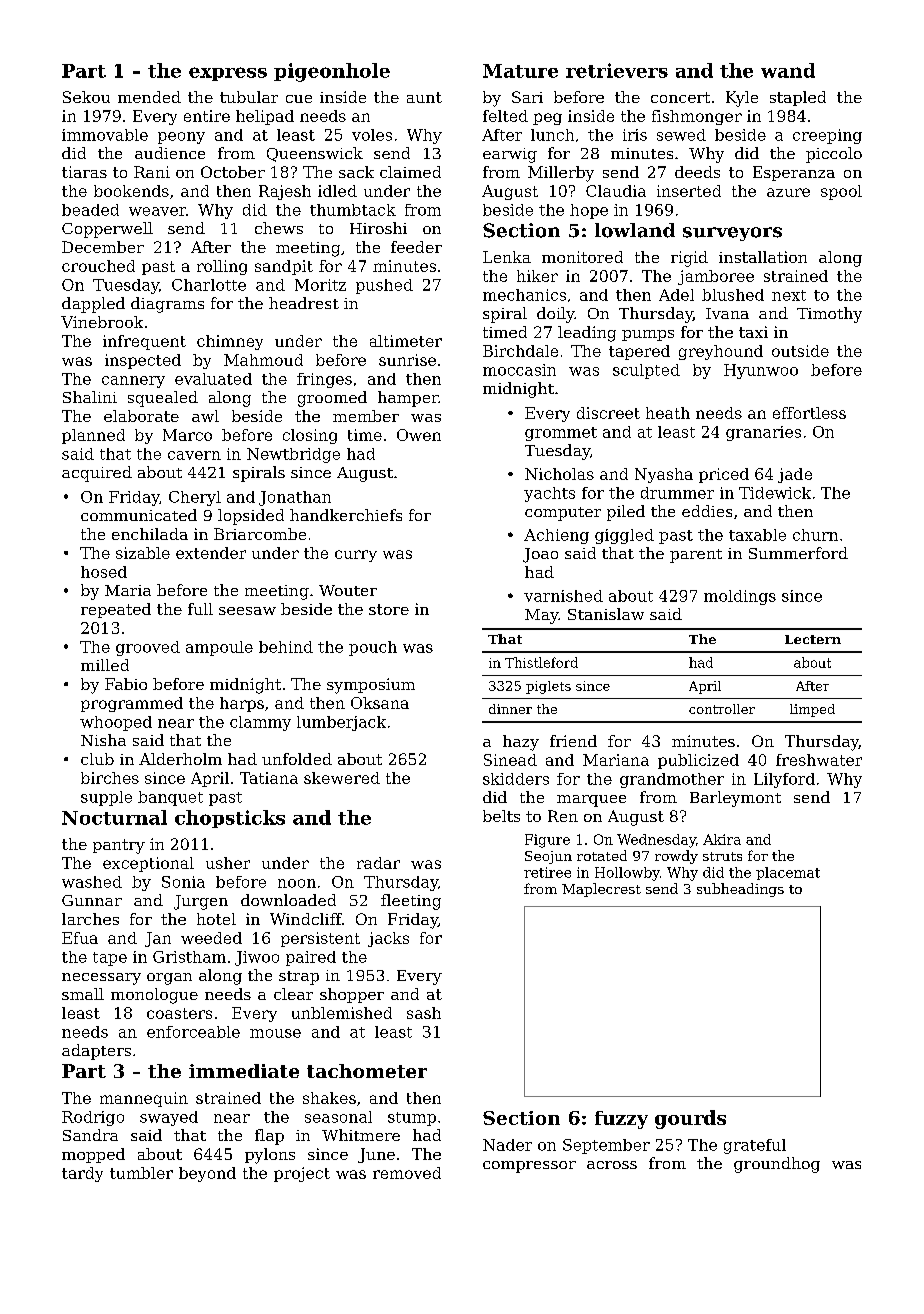 The width and height of the page is (924, 1314). I want to click on hazy, so click(521, 743).
